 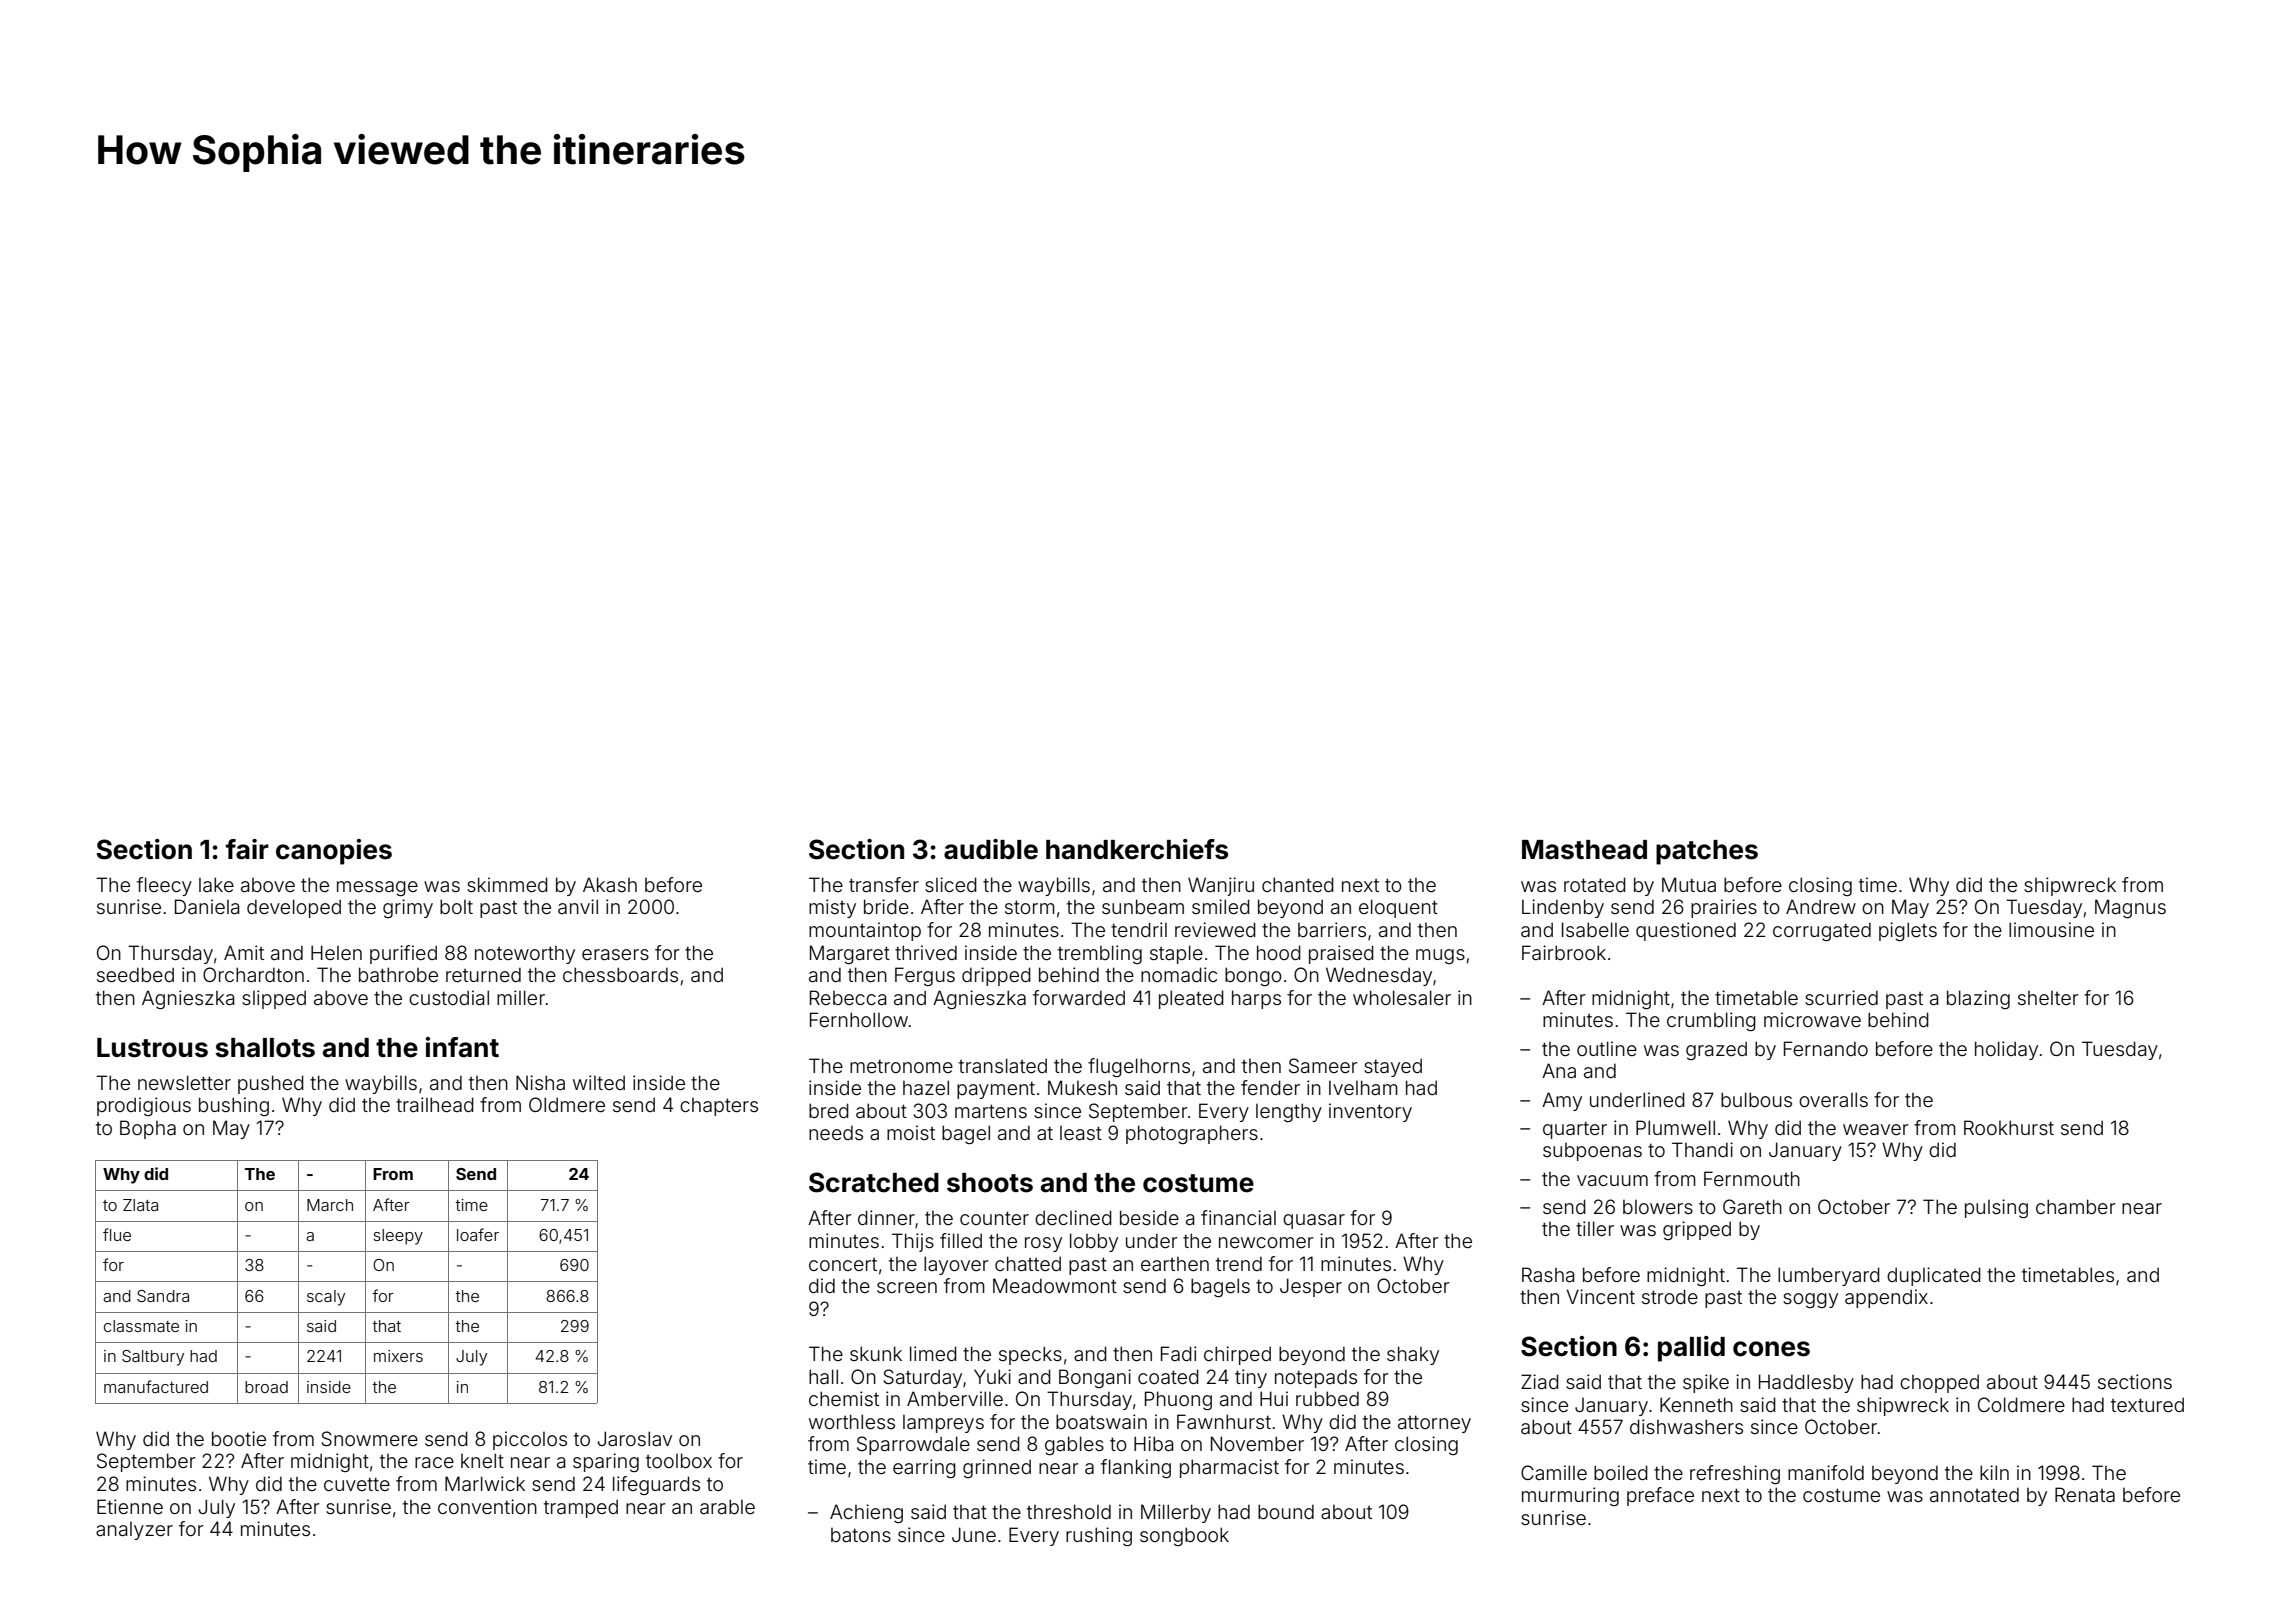 I want to click on canopies, so click(x=334, y=852).
